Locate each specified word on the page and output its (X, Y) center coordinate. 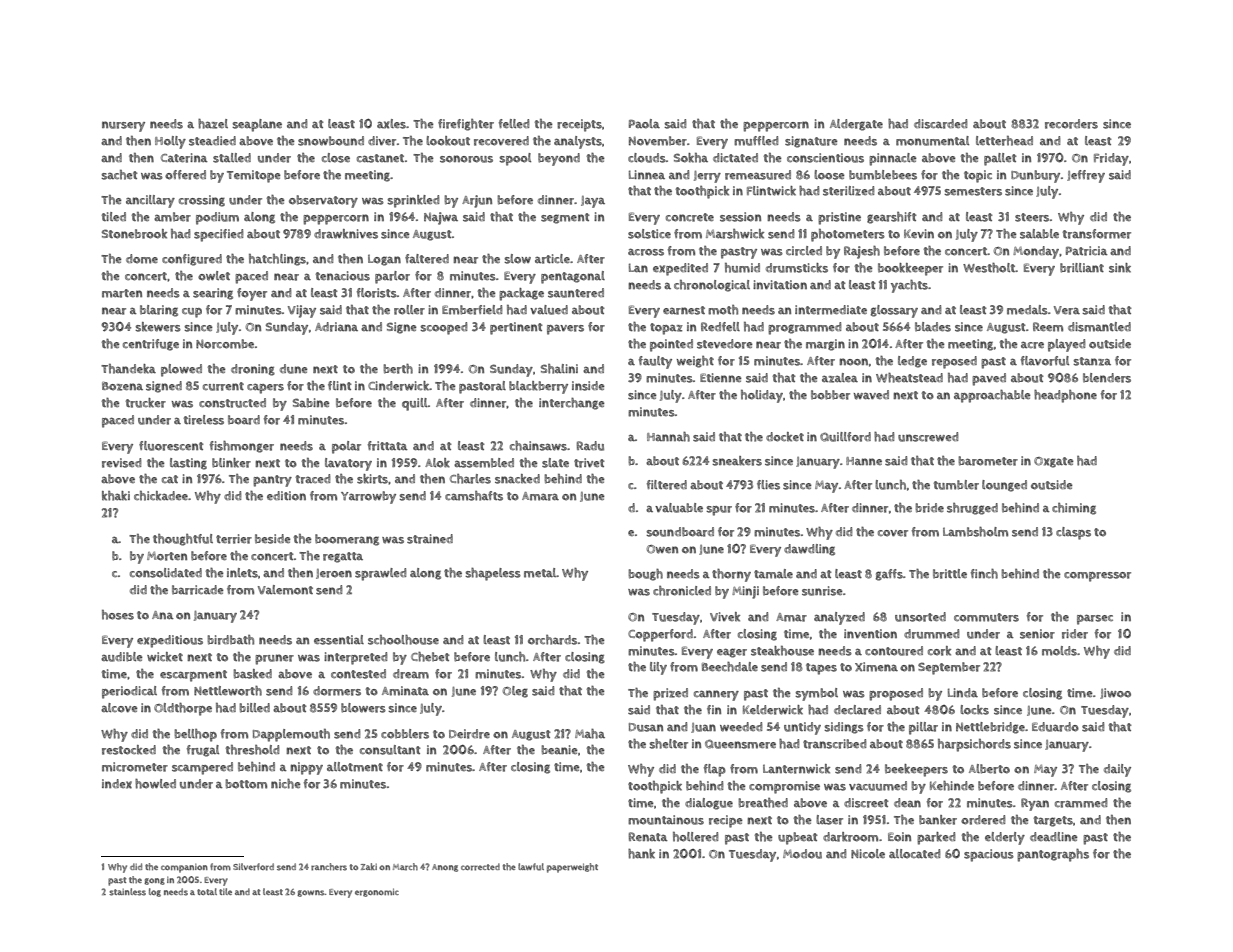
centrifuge (151, 345)
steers (1032, 217)
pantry (272, 481)
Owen (662, 549)
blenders (1107, 378)
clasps (1073, 533)
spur (719, 511)
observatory (323, 201)
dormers (337, 691)
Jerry (707, 177)
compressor (1097, 577)
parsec (1095, 619)
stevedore (725, 344)
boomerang (347, 540)
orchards (552, 640)
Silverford (253, 867)
